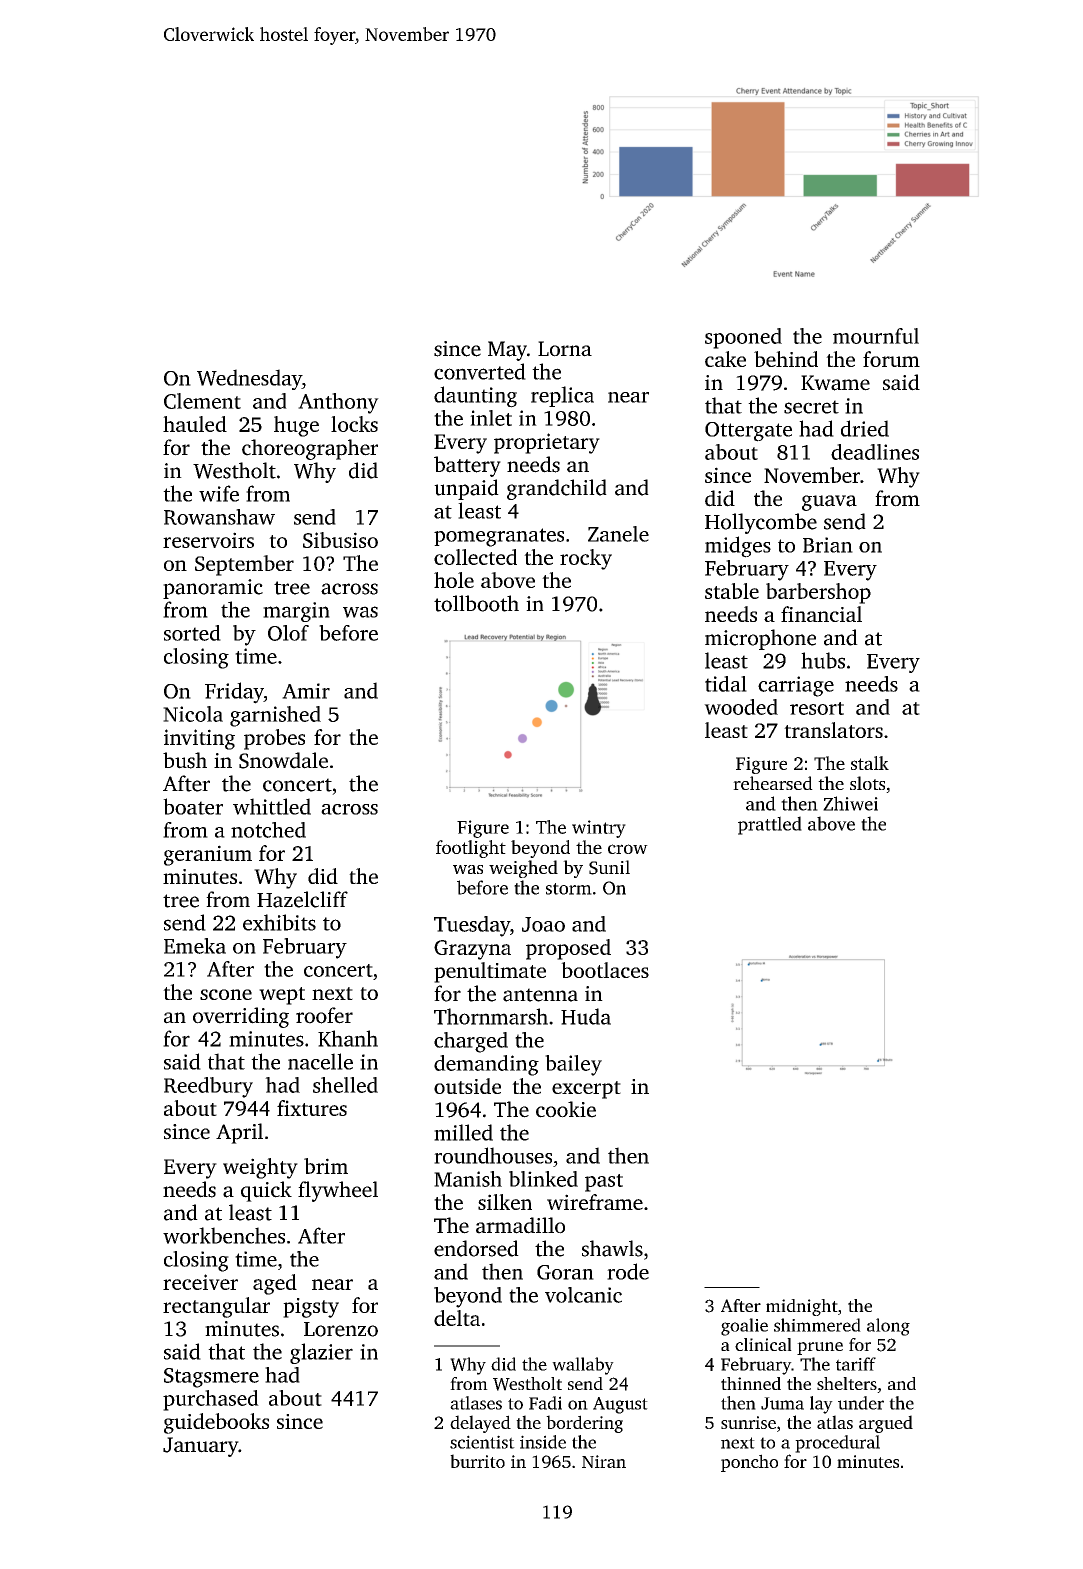  I want to click on wallaby, so click(583, 1366).
